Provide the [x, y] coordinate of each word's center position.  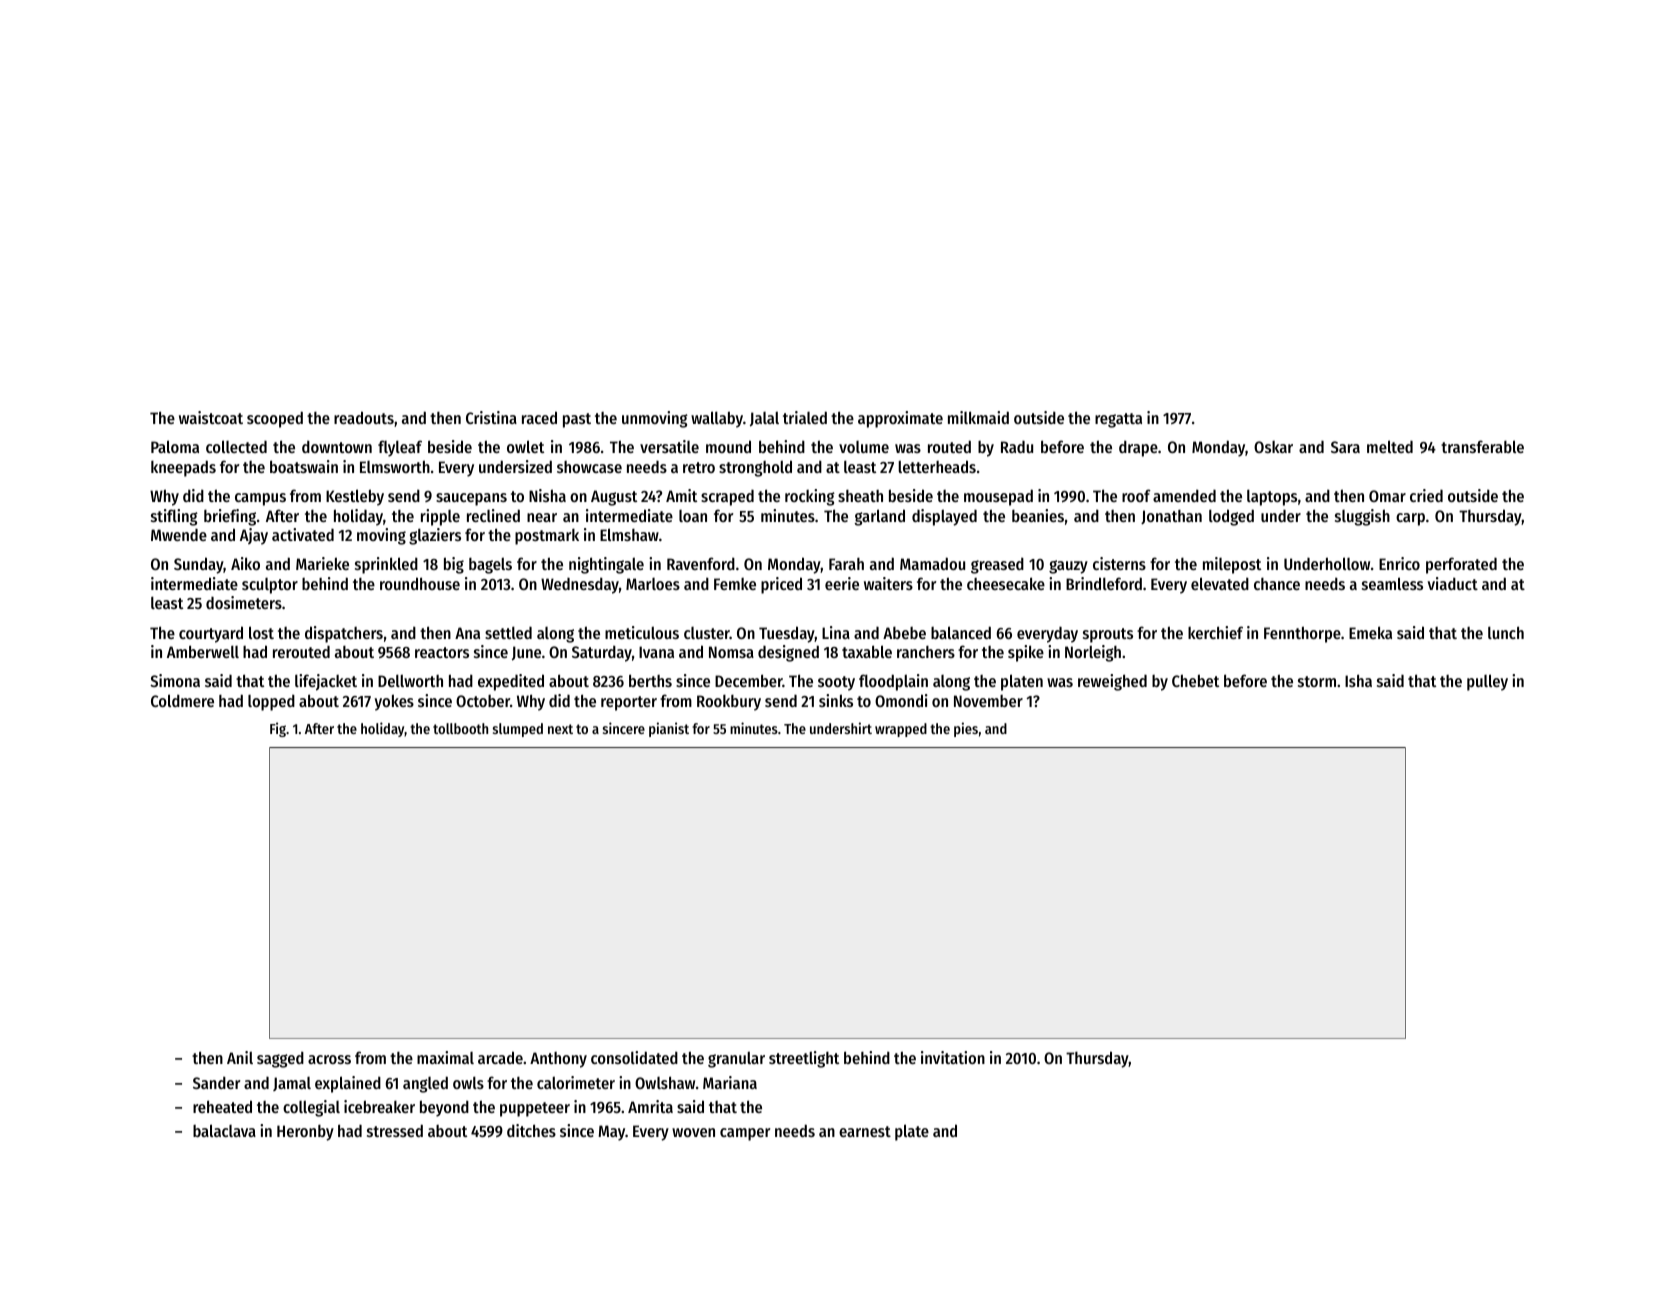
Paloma [175, 446]
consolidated [634, 1057]
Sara [1345, 447]
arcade [500, 1057]
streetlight [804, 1059]
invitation [953, 1057]
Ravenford [701, 563]
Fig [278, 729]
